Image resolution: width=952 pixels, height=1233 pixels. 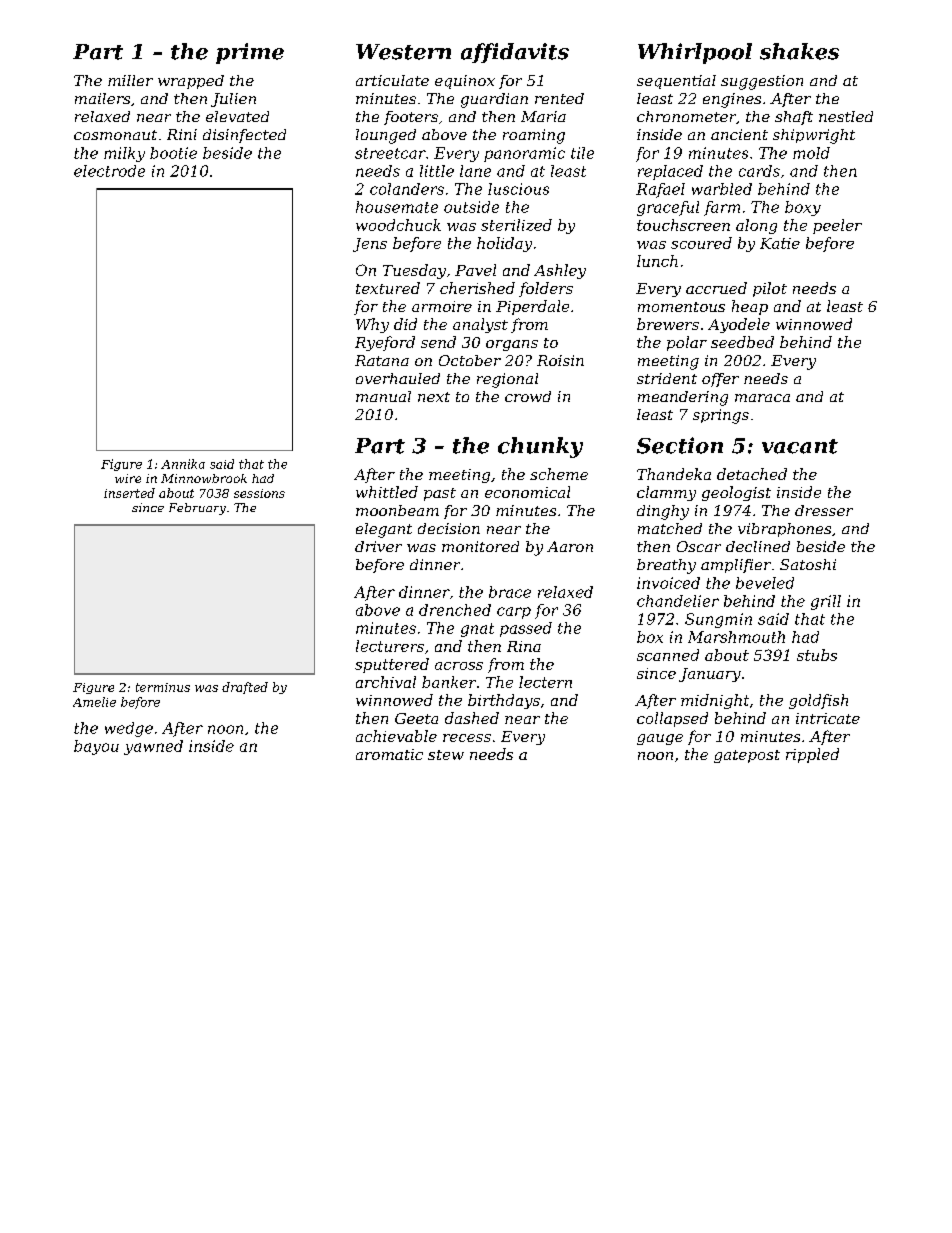 I want to click on electrode, so click(x=109, y=171).
